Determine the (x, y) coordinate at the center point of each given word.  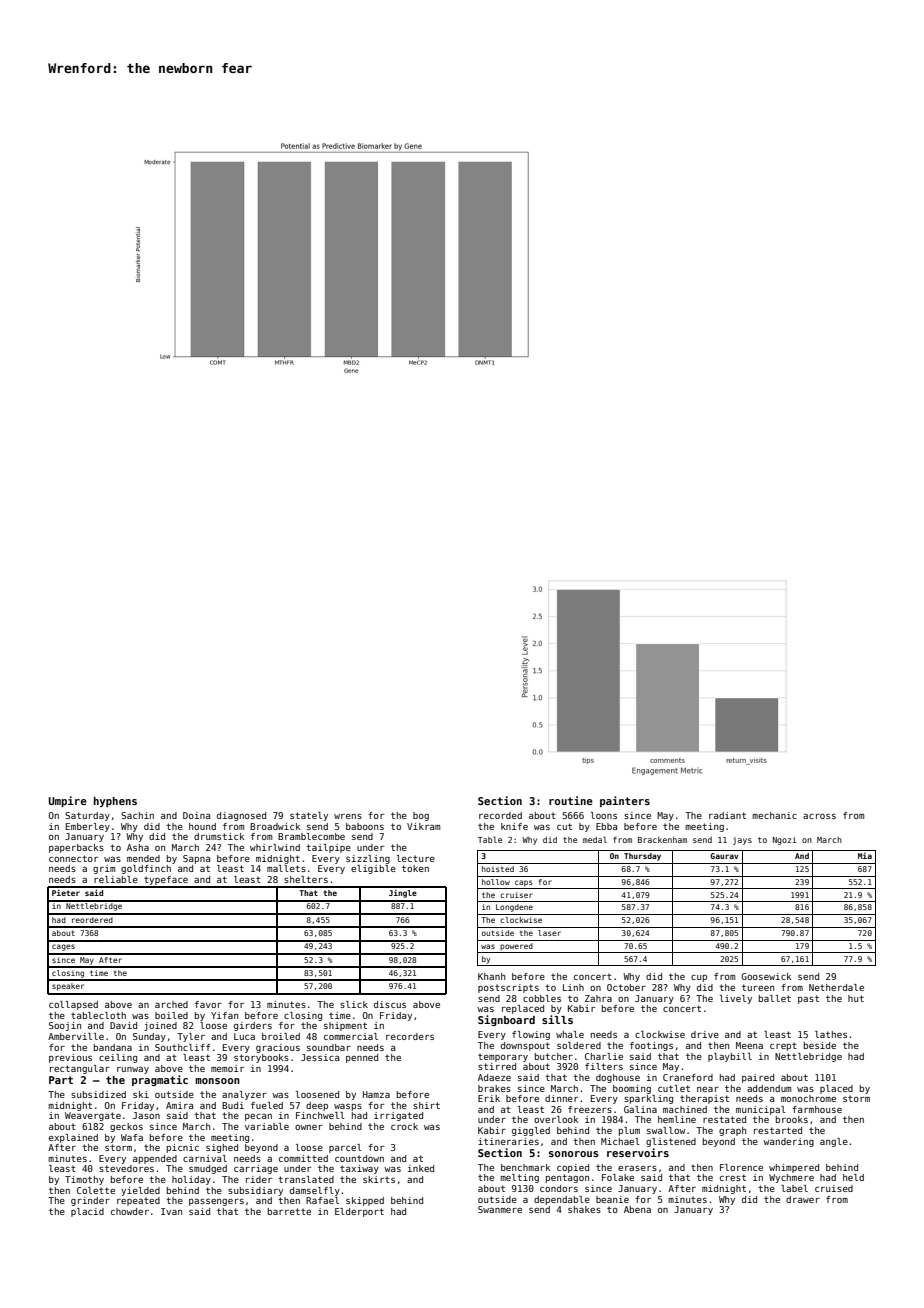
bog (421, 816)
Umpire (68, 801)
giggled (531, 1131)
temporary (503, 1057)
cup (699, 978)
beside (820, 1045)
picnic (183, 1148)
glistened (671, 1142)
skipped (365, 1201)
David (123, 1025)
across (819, 816)
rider (259, 1179)
